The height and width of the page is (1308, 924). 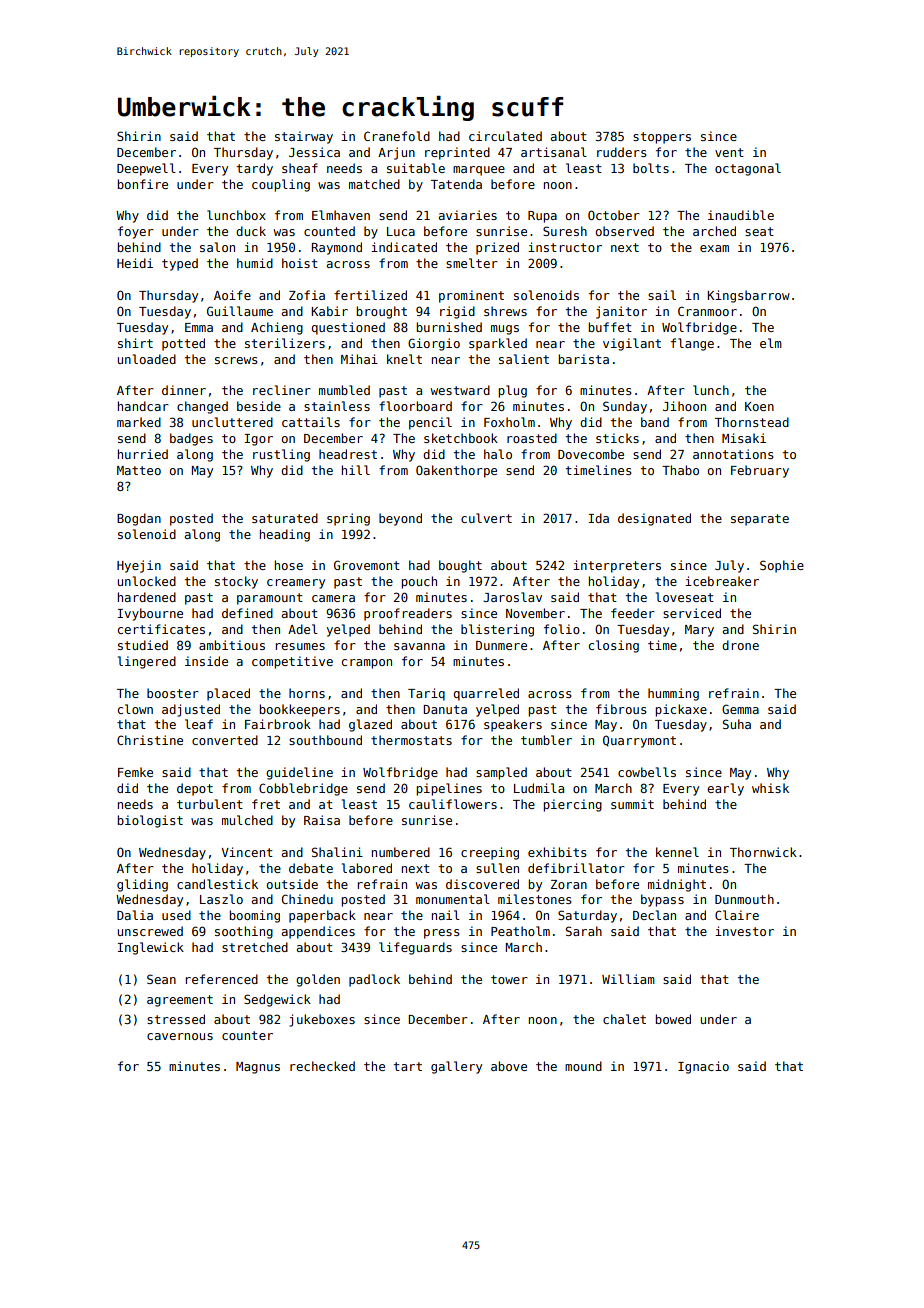 I want to click on gallery, so click(x=456, y=1067).
